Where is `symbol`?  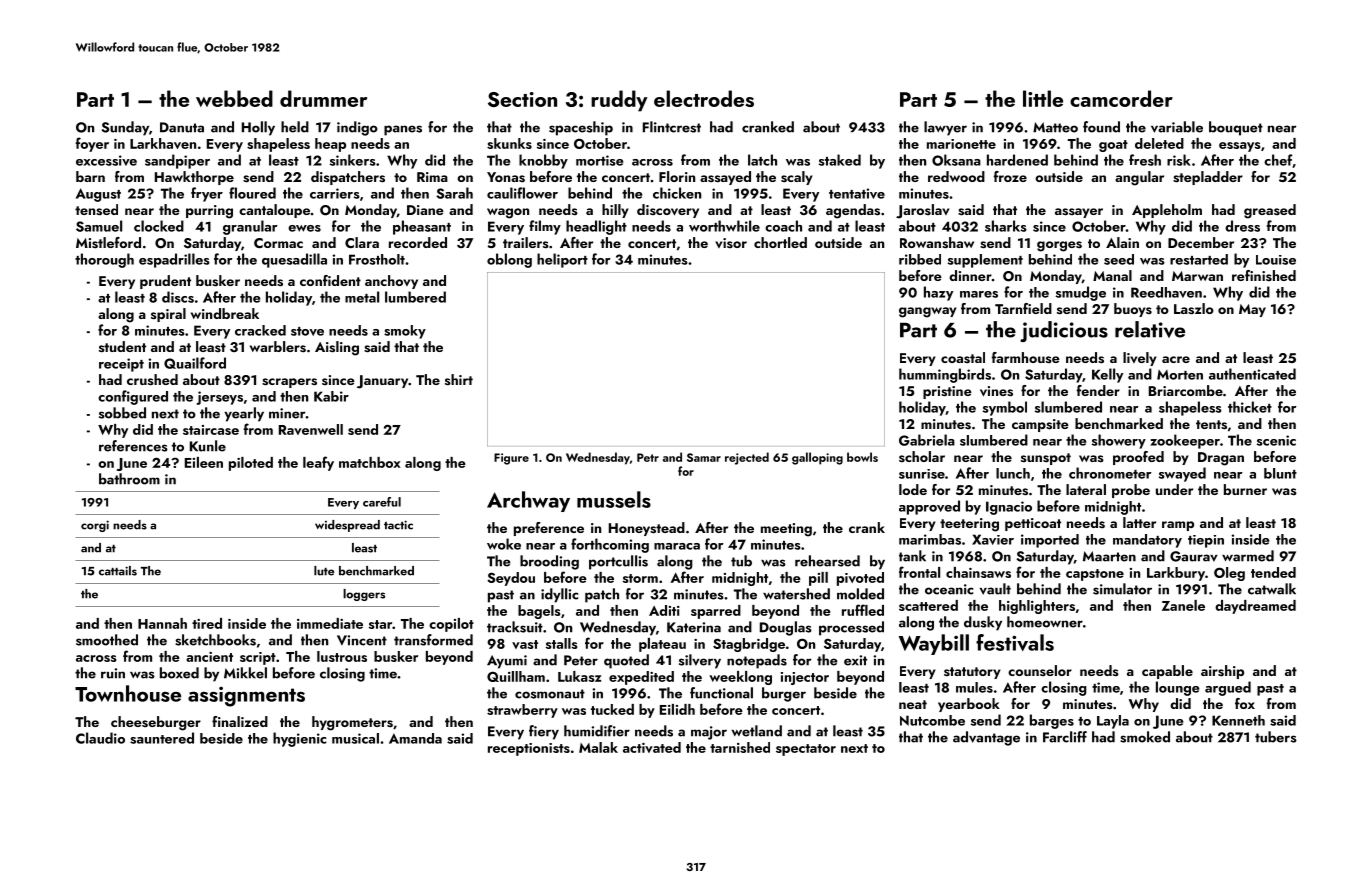
symbol is located at coordinates (1005, 408).
